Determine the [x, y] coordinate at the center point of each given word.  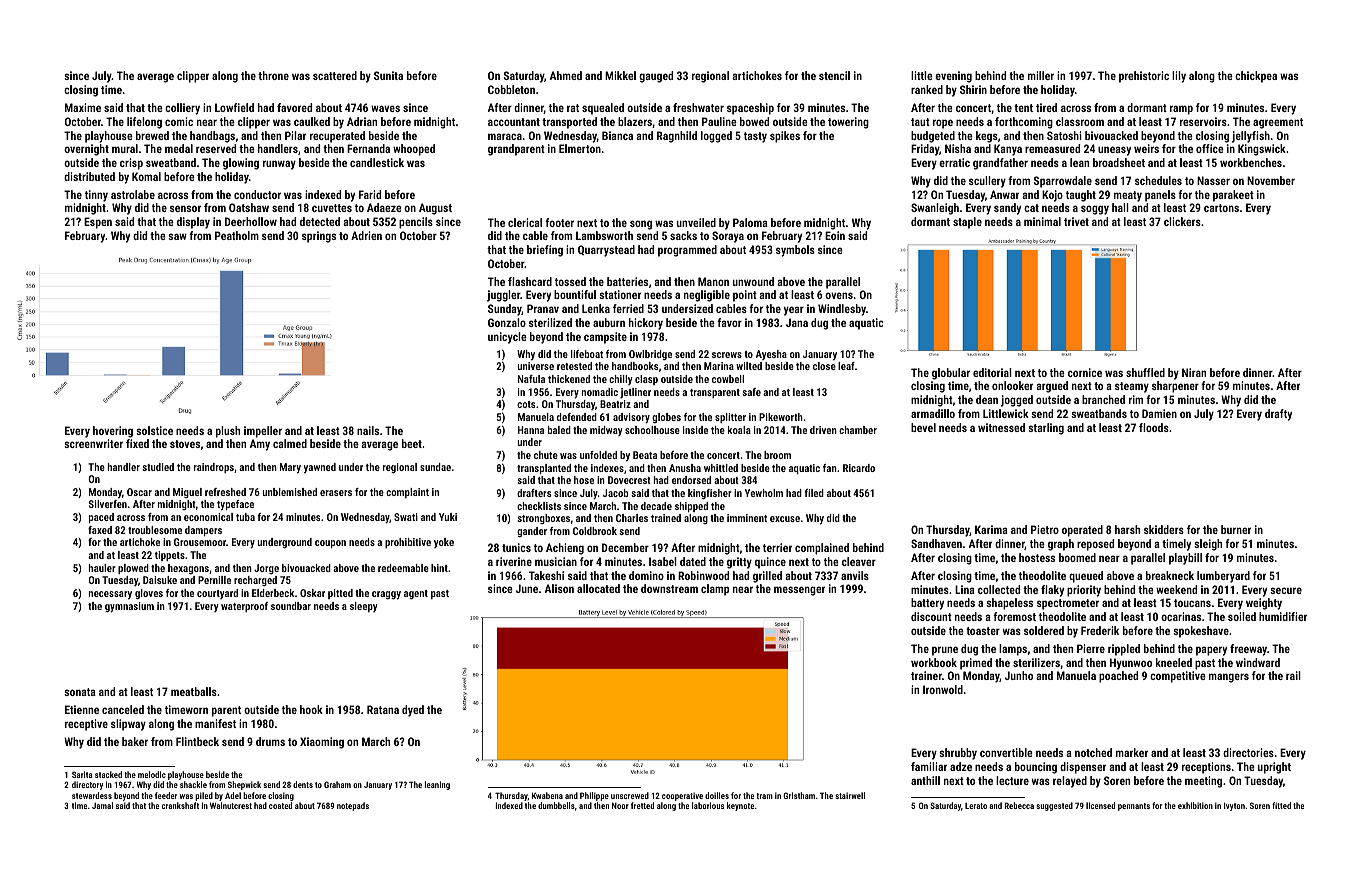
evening [953, 77]
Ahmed [566, 75]
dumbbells [556, 805]
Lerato [976, 806]
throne [273, 75]
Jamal [102, 805]
